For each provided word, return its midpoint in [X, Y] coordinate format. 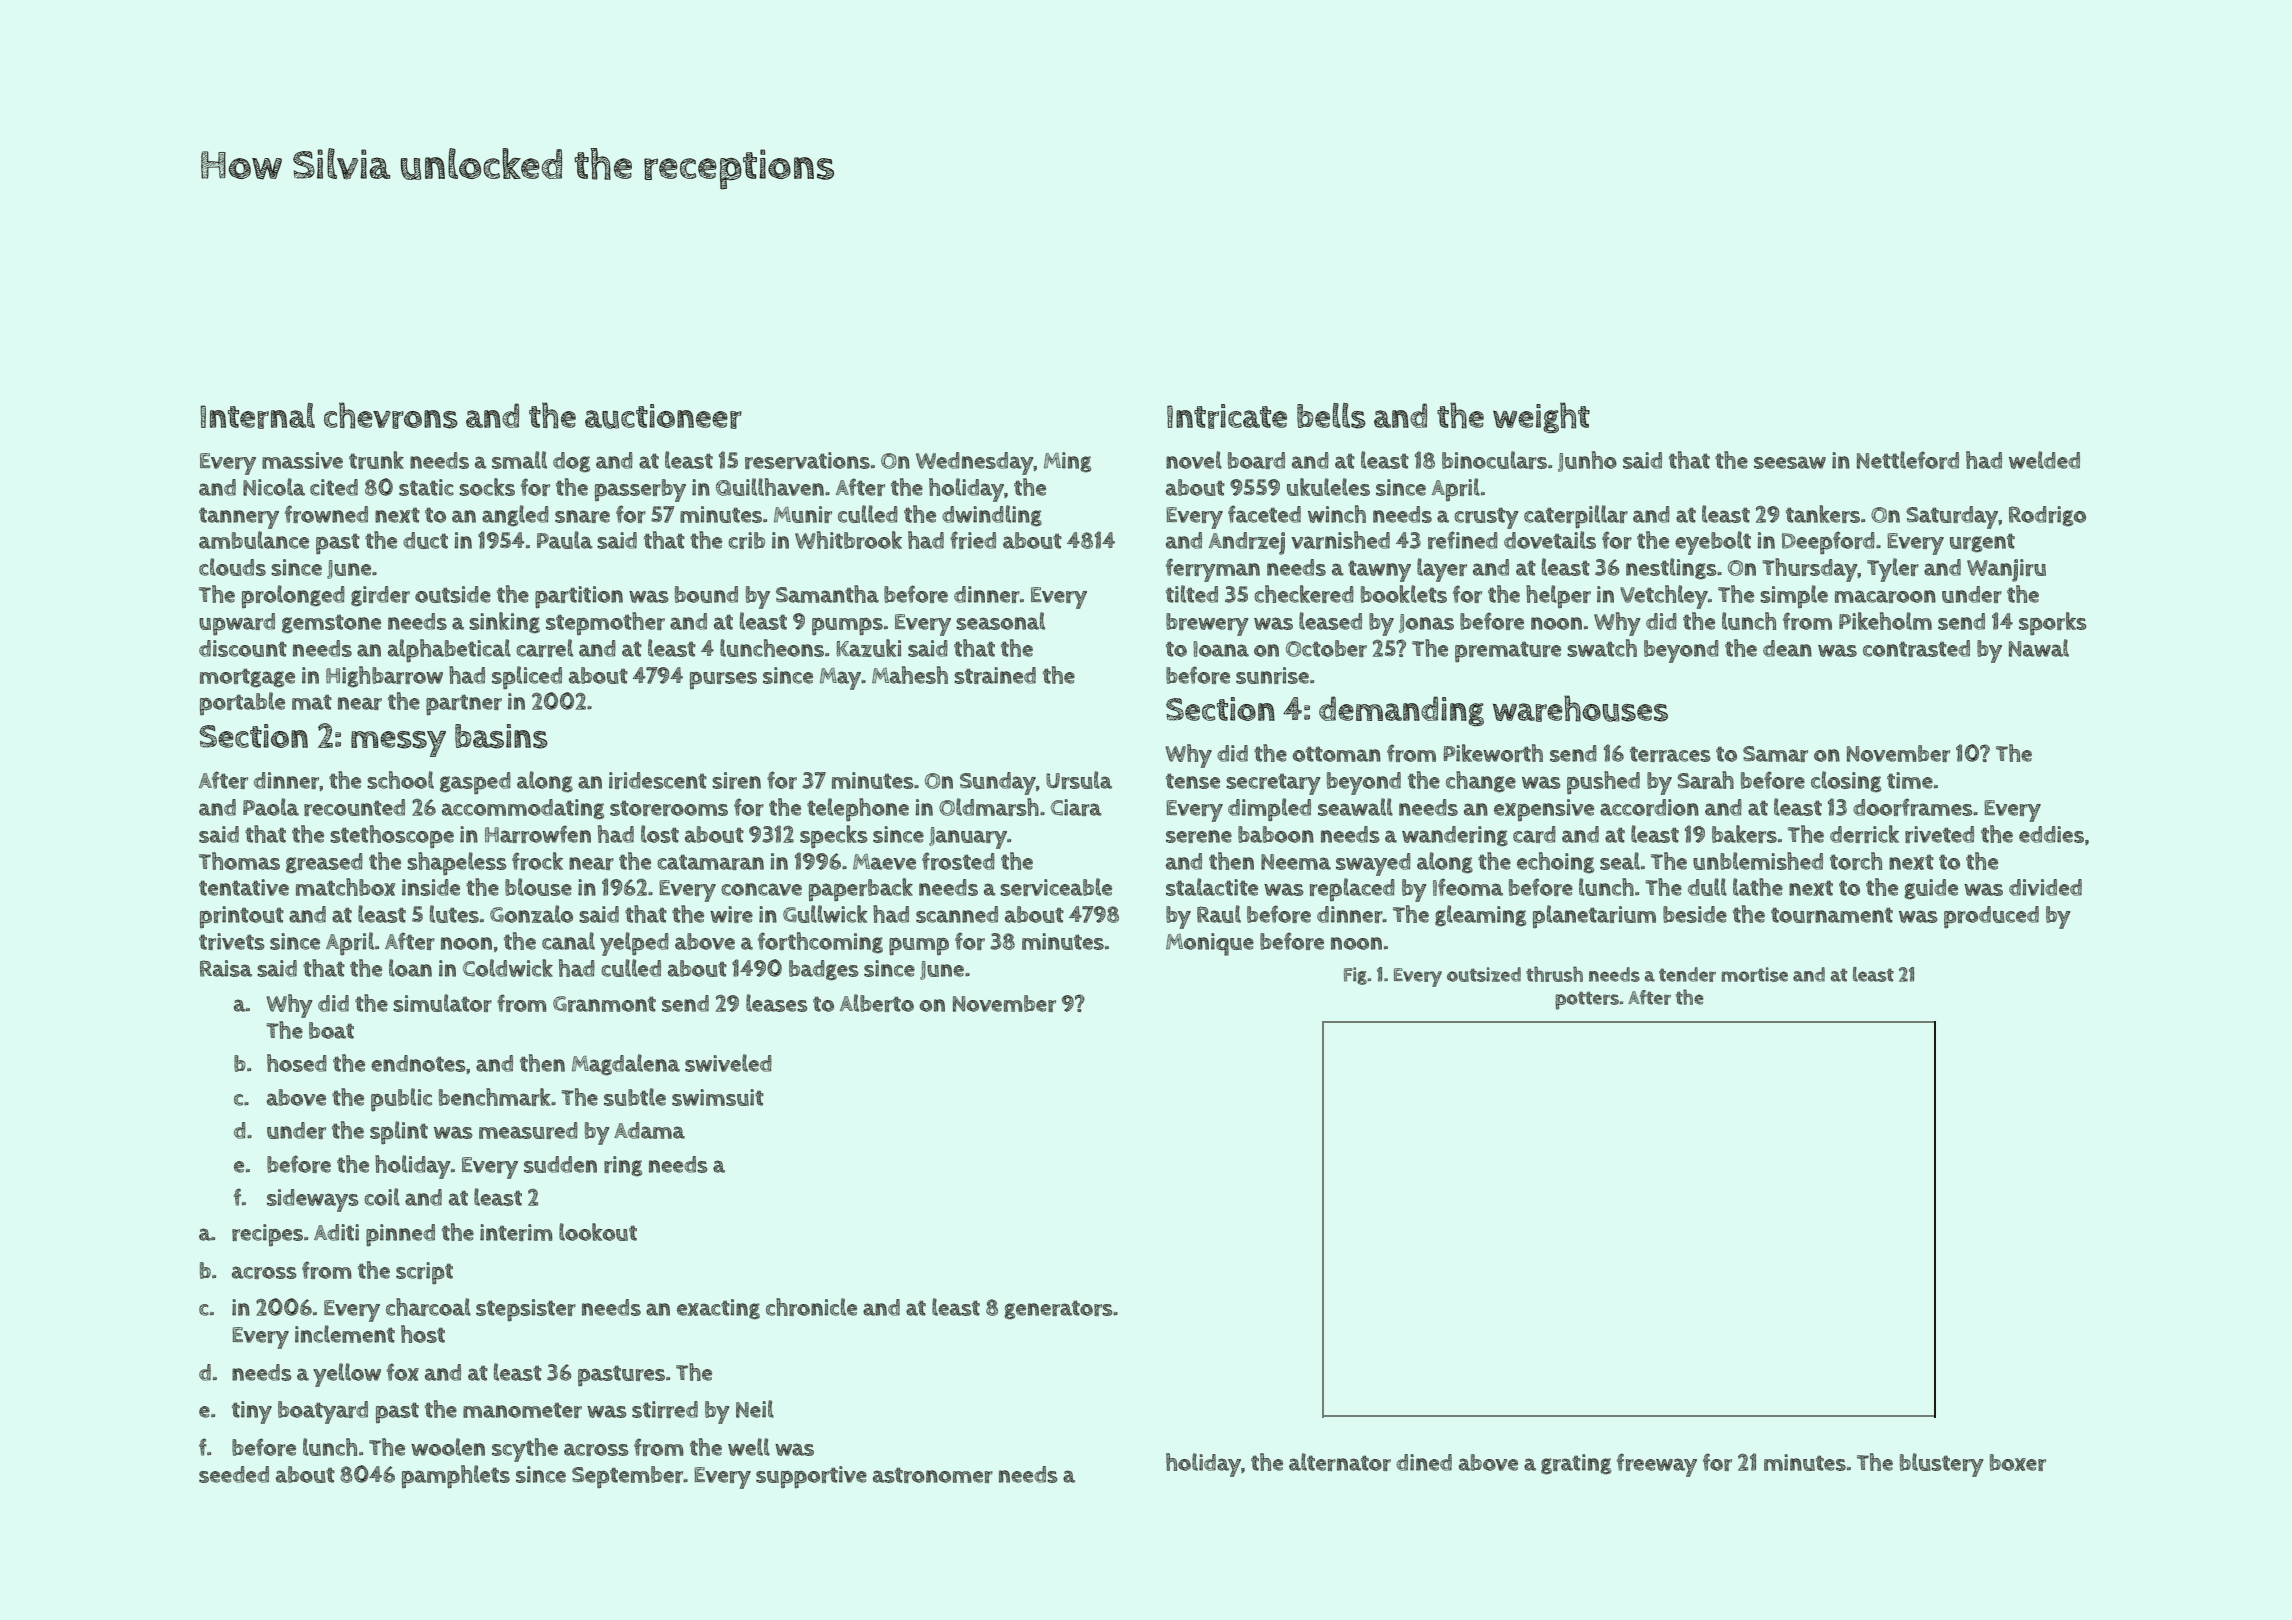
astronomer [933, 1475]
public [401, 1099]
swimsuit [718, 1097]
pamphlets [456, 1477]
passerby [640, 490]
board [1256, 460]
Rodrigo [2047, 516]
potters [1587, 1000]
